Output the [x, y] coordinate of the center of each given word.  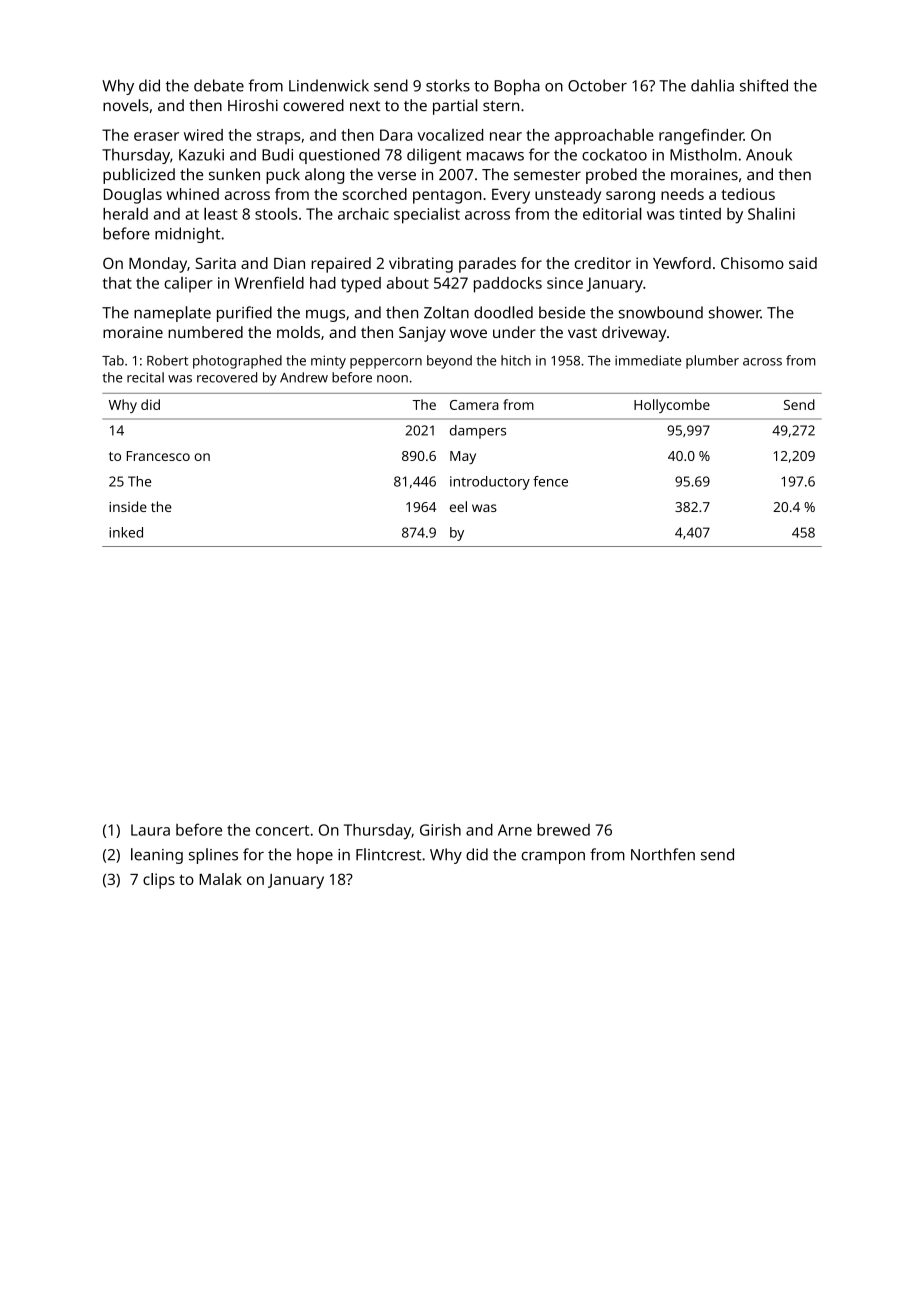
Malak [220, 879]
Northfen [663, 854]
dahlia [712, 85]
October [597, 85]
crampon [553, 858]
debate [219, 85]
